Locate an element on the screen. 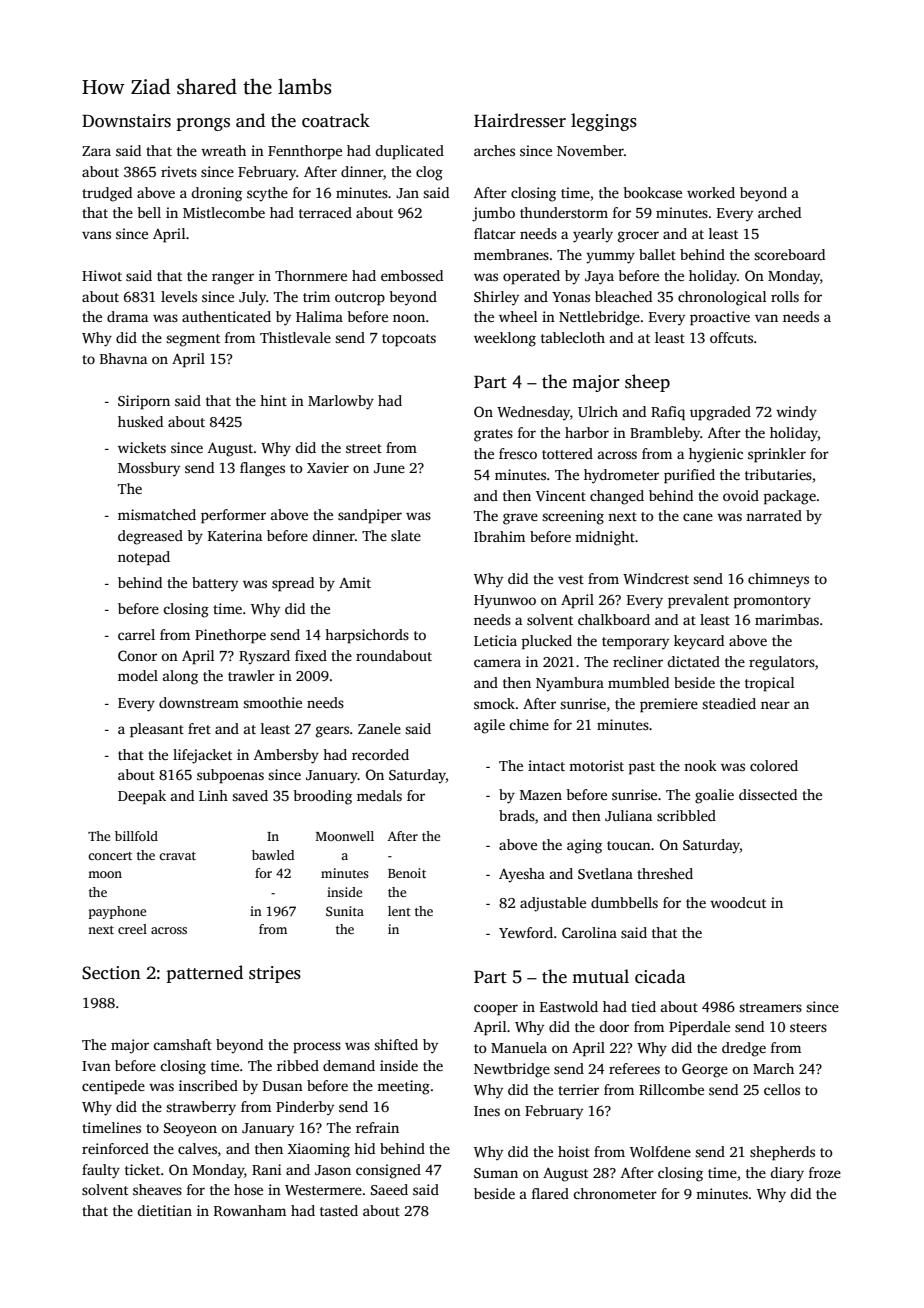 The image size is (924, 1308). Wednesday is located at coordinates (533, 413).
